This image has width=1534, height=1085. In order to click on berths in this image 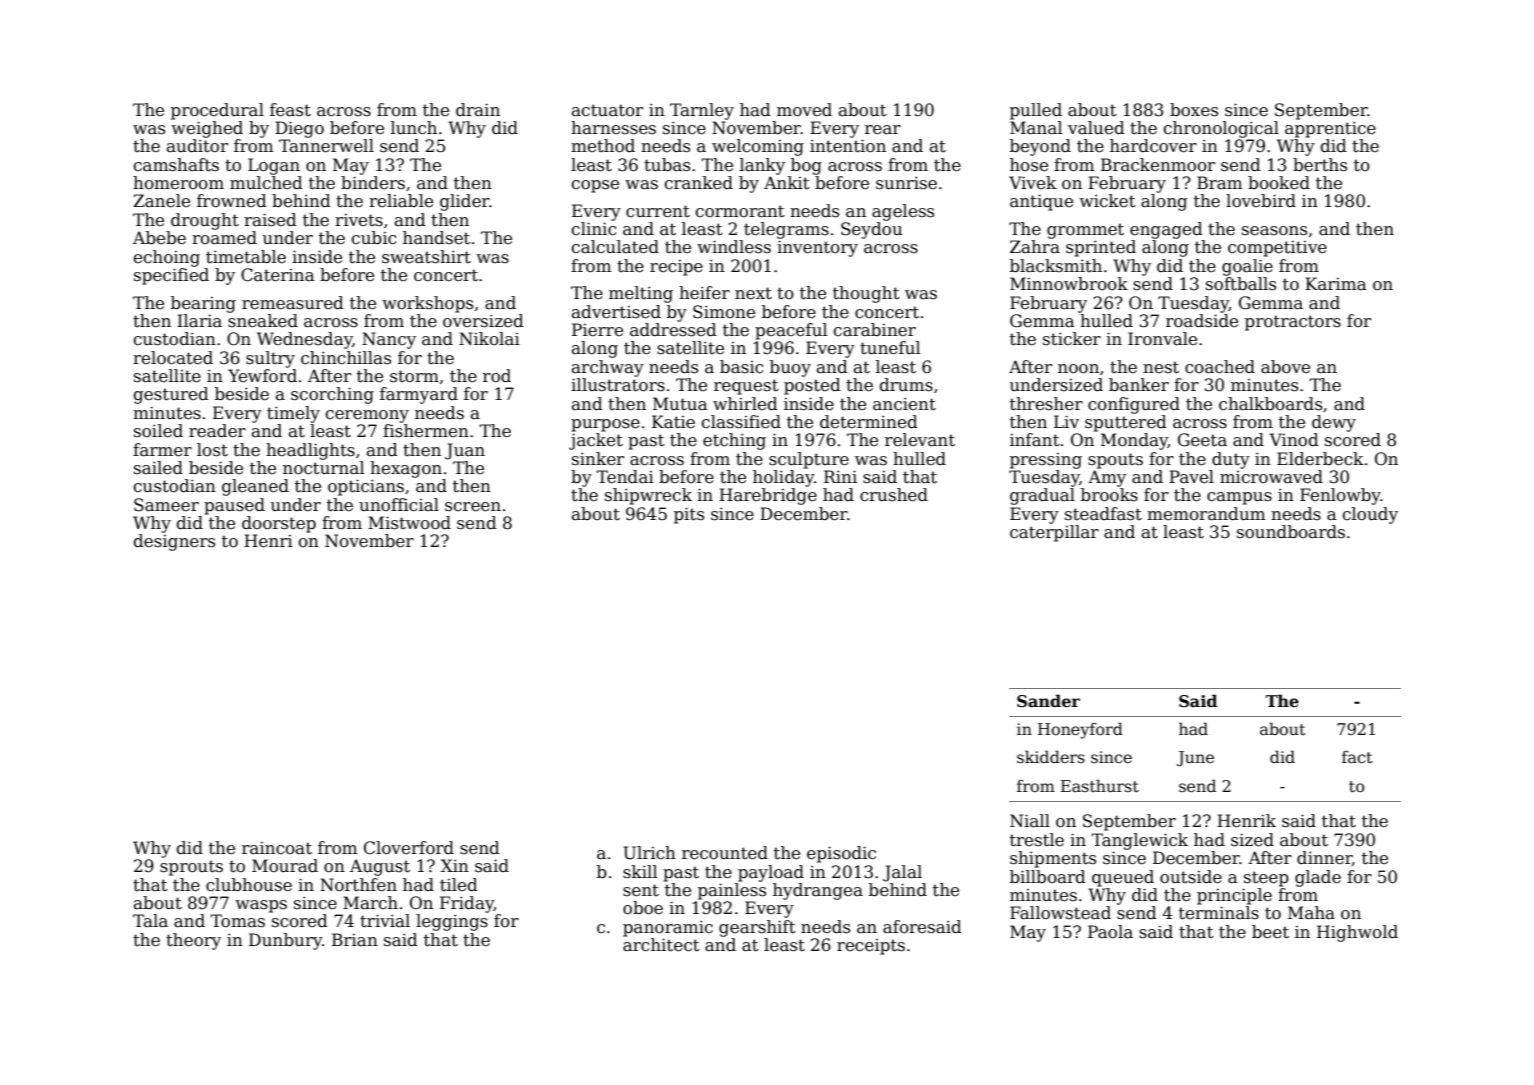, I will do `click(1320, 165)`.
